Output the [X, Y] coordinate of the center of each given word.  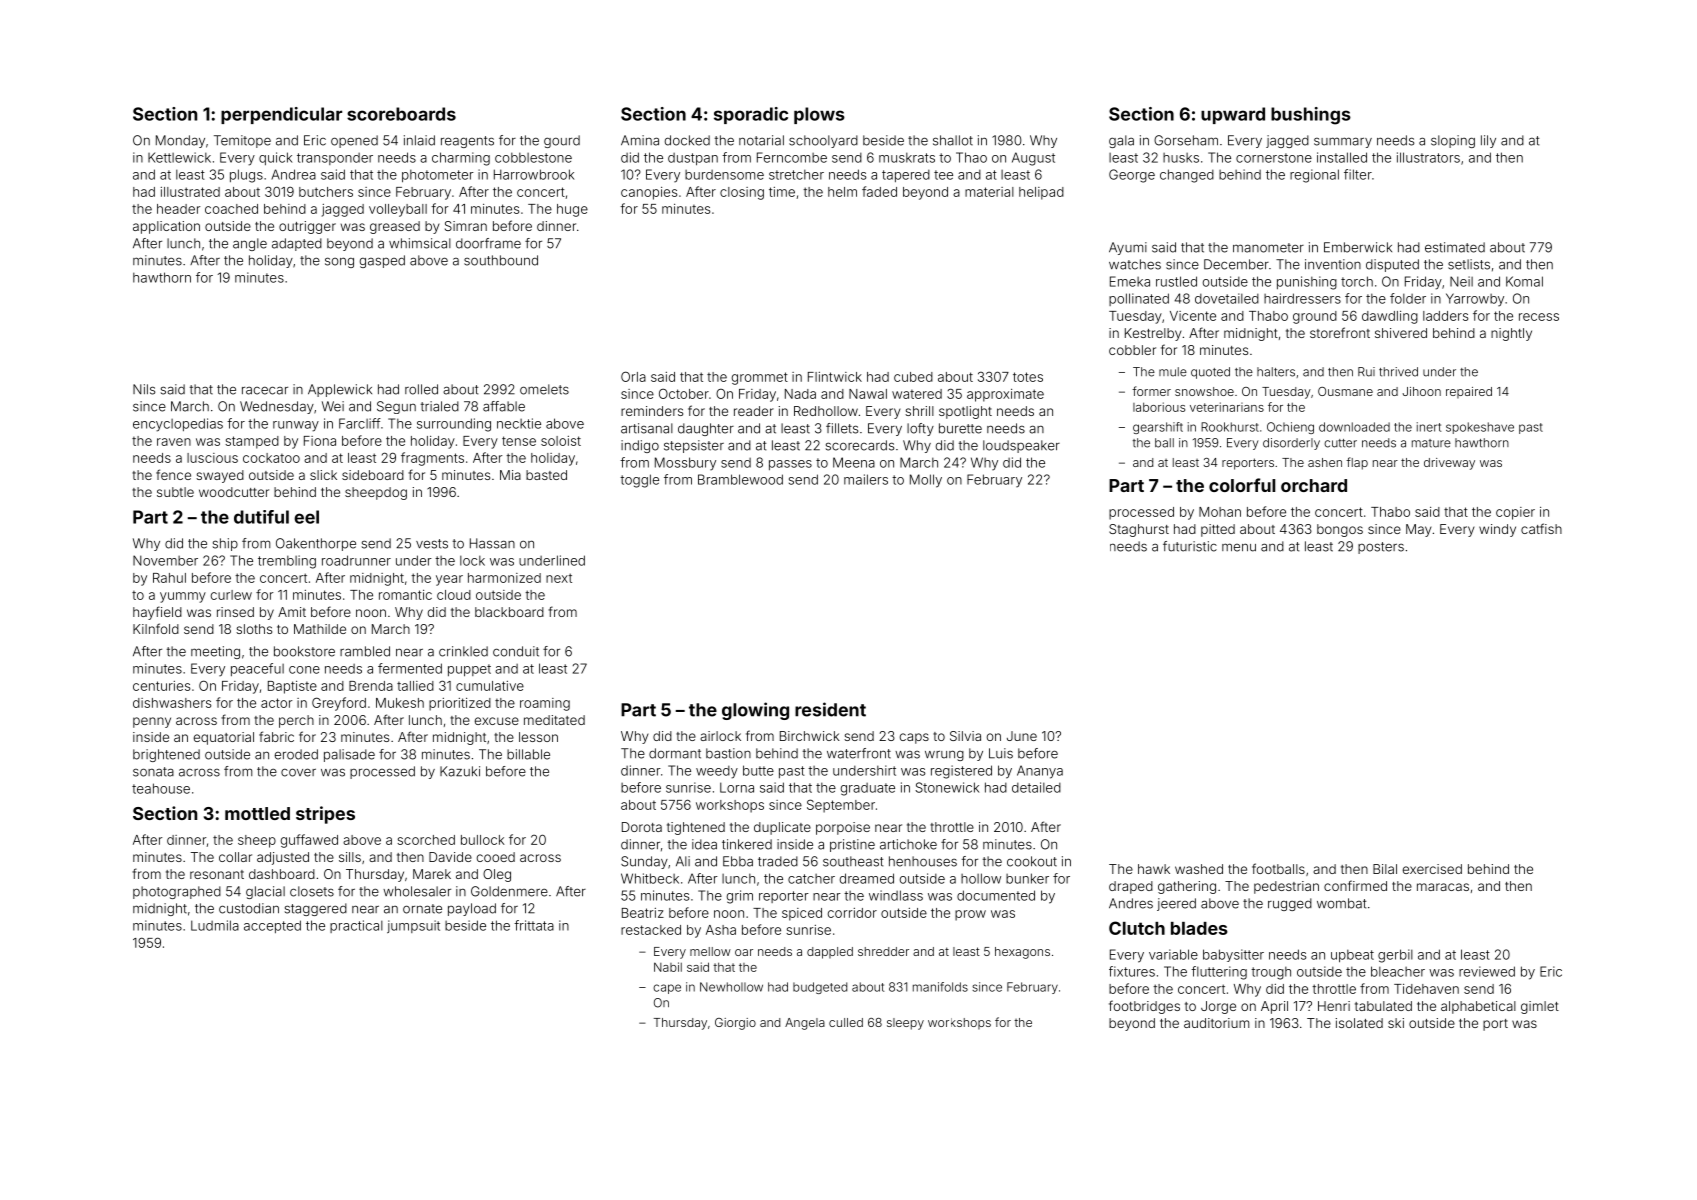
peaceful [257, 669]
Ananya [1040, 772]
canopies [649, 193]
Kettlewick [179, 157]
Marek [432, 874]
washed [1199, 869]
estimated [1455, 247]
